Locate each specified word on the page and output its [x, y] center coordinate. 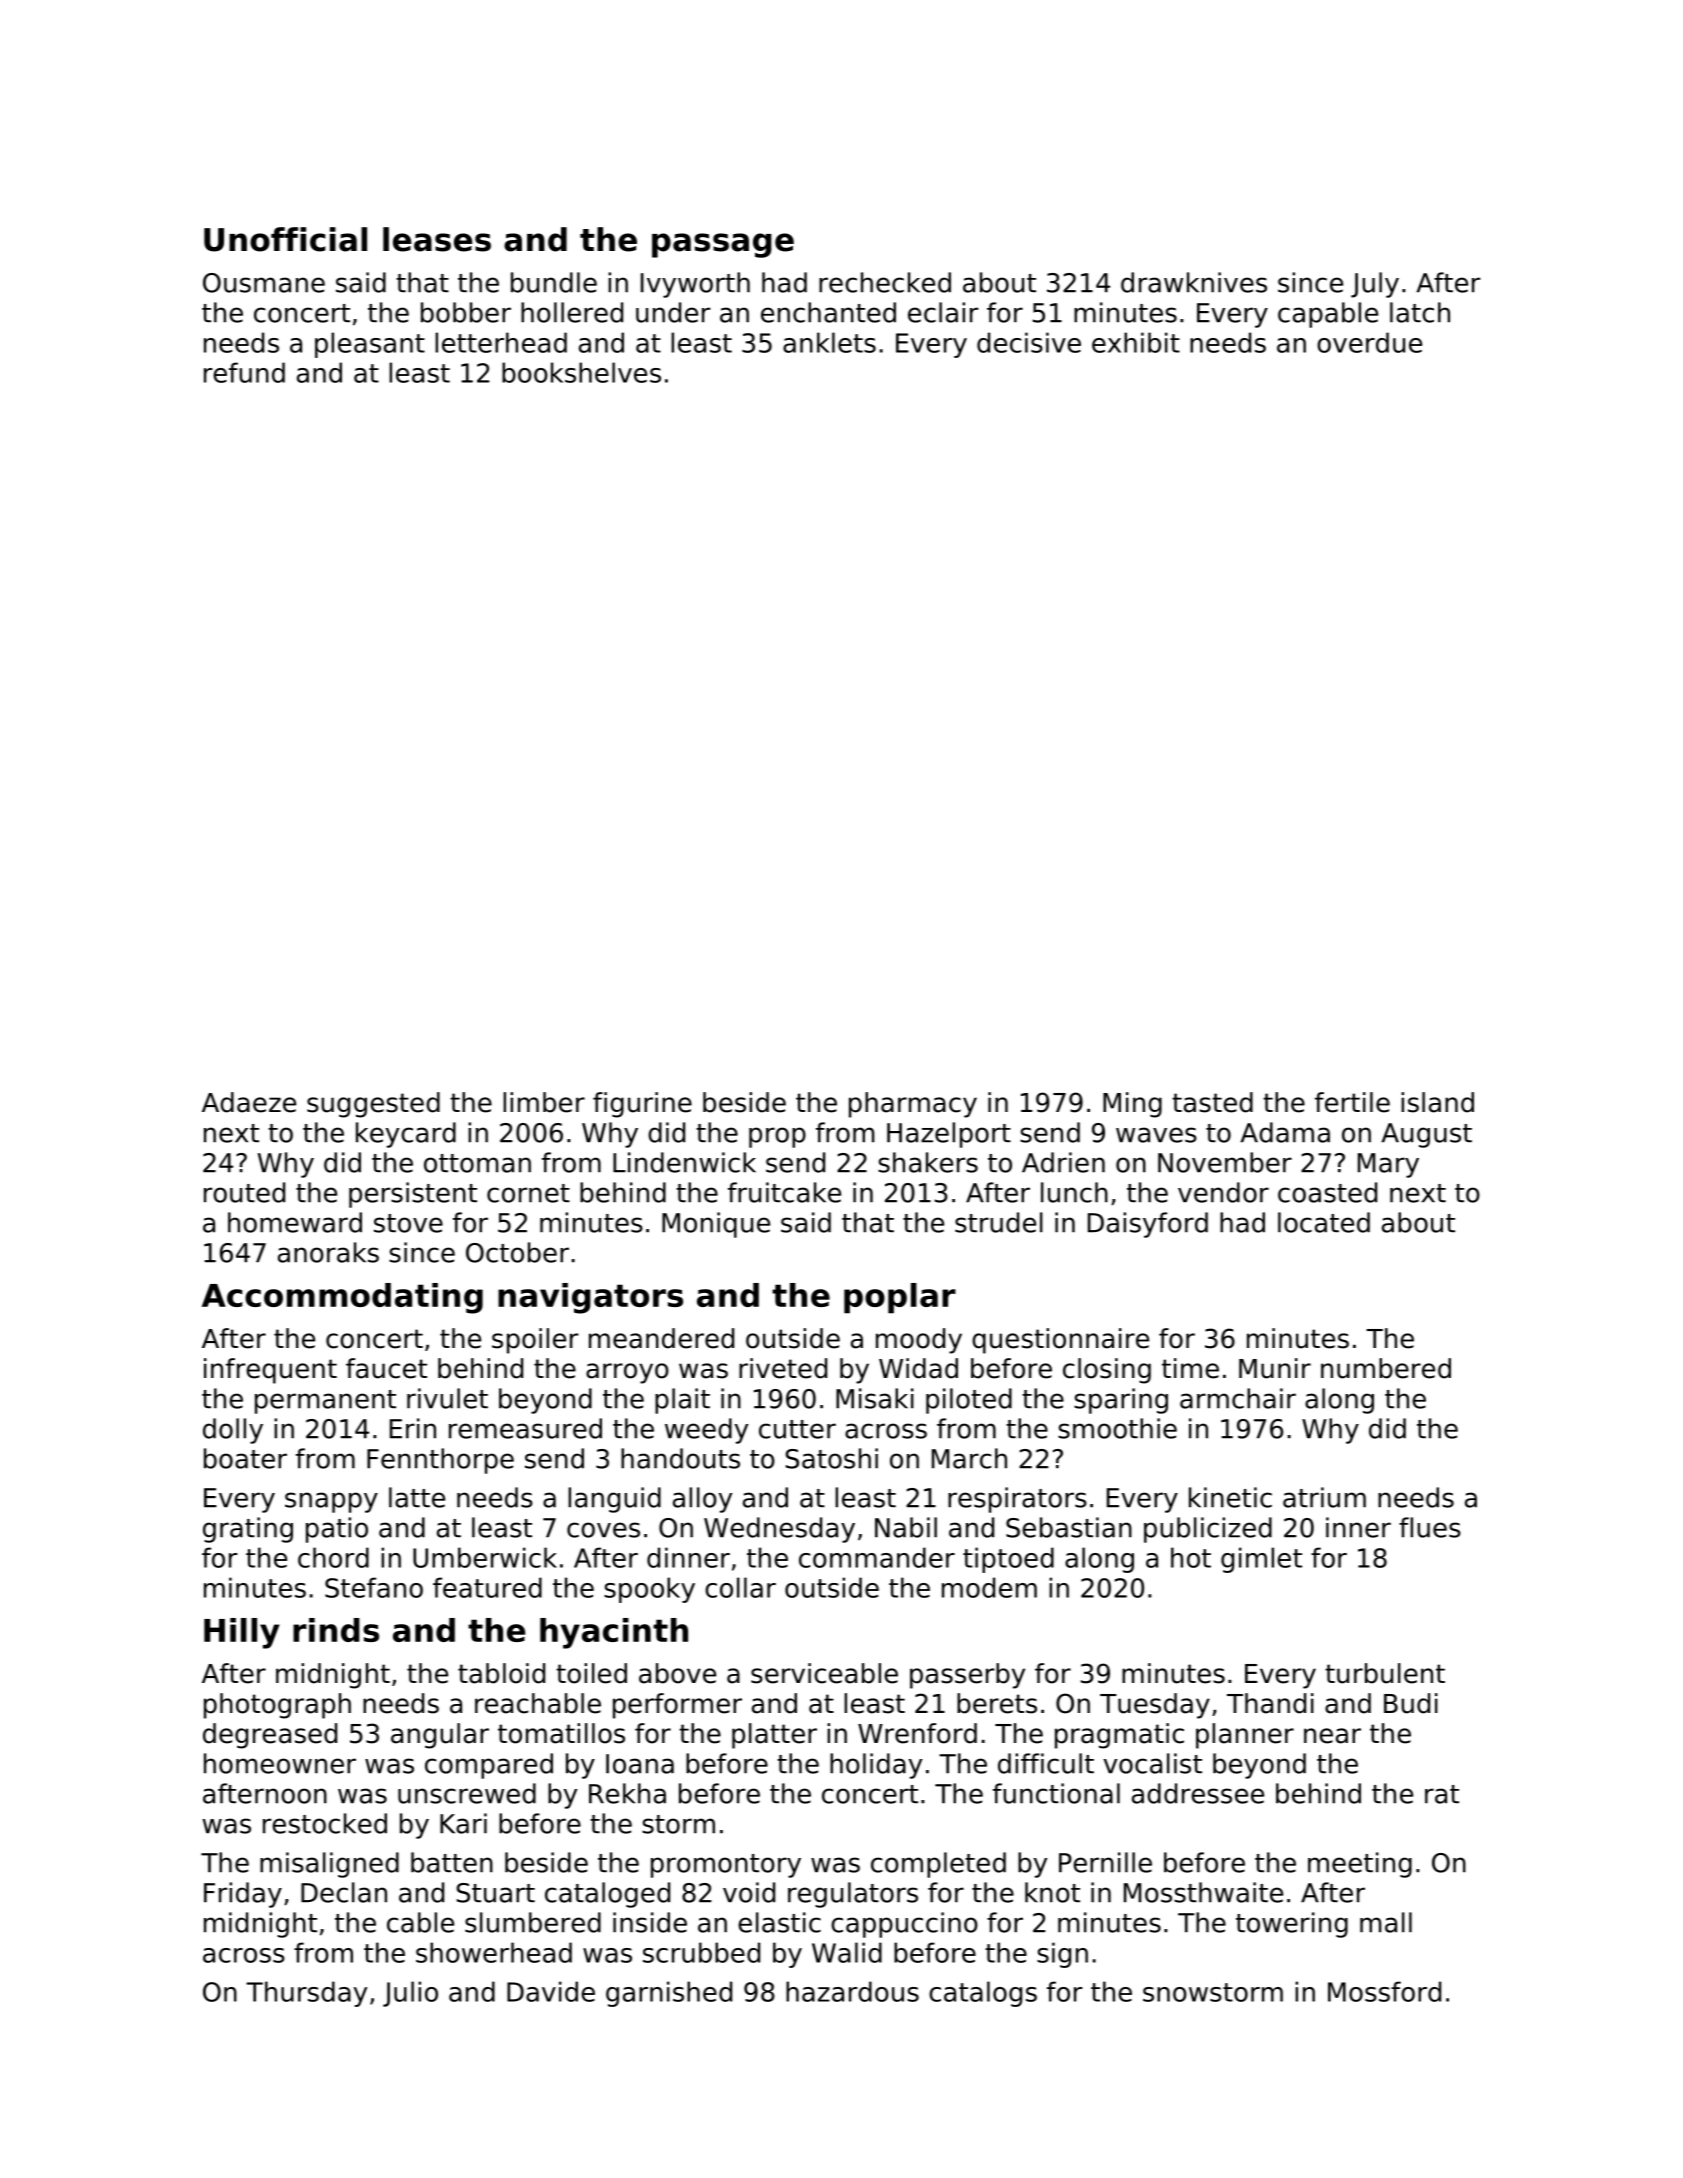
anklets [829, 342]
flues [1430, 1527]
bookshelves [581, 372]
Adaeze [249, 1102]
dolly [233, 1431]
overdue [1369, 342]
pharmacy [913, 1105]
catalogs [983, 1994]
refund [244, 372]
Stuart [495, 1893]
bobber [466, 312]
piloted [969, 1401]
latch [1420, 312]
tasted [1212, 1102]
